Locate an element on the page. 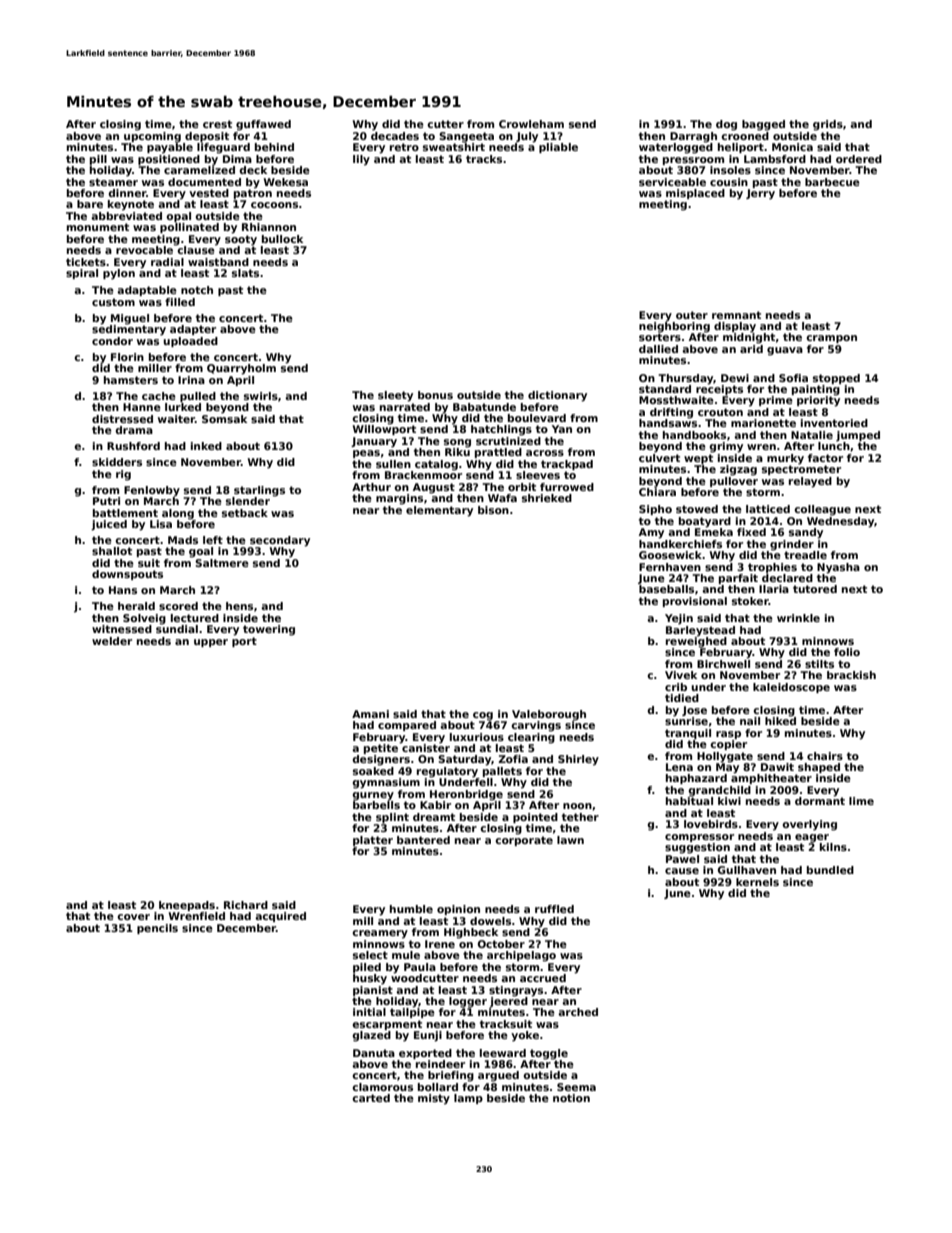  carted is located at coordinates (371, 1098).
